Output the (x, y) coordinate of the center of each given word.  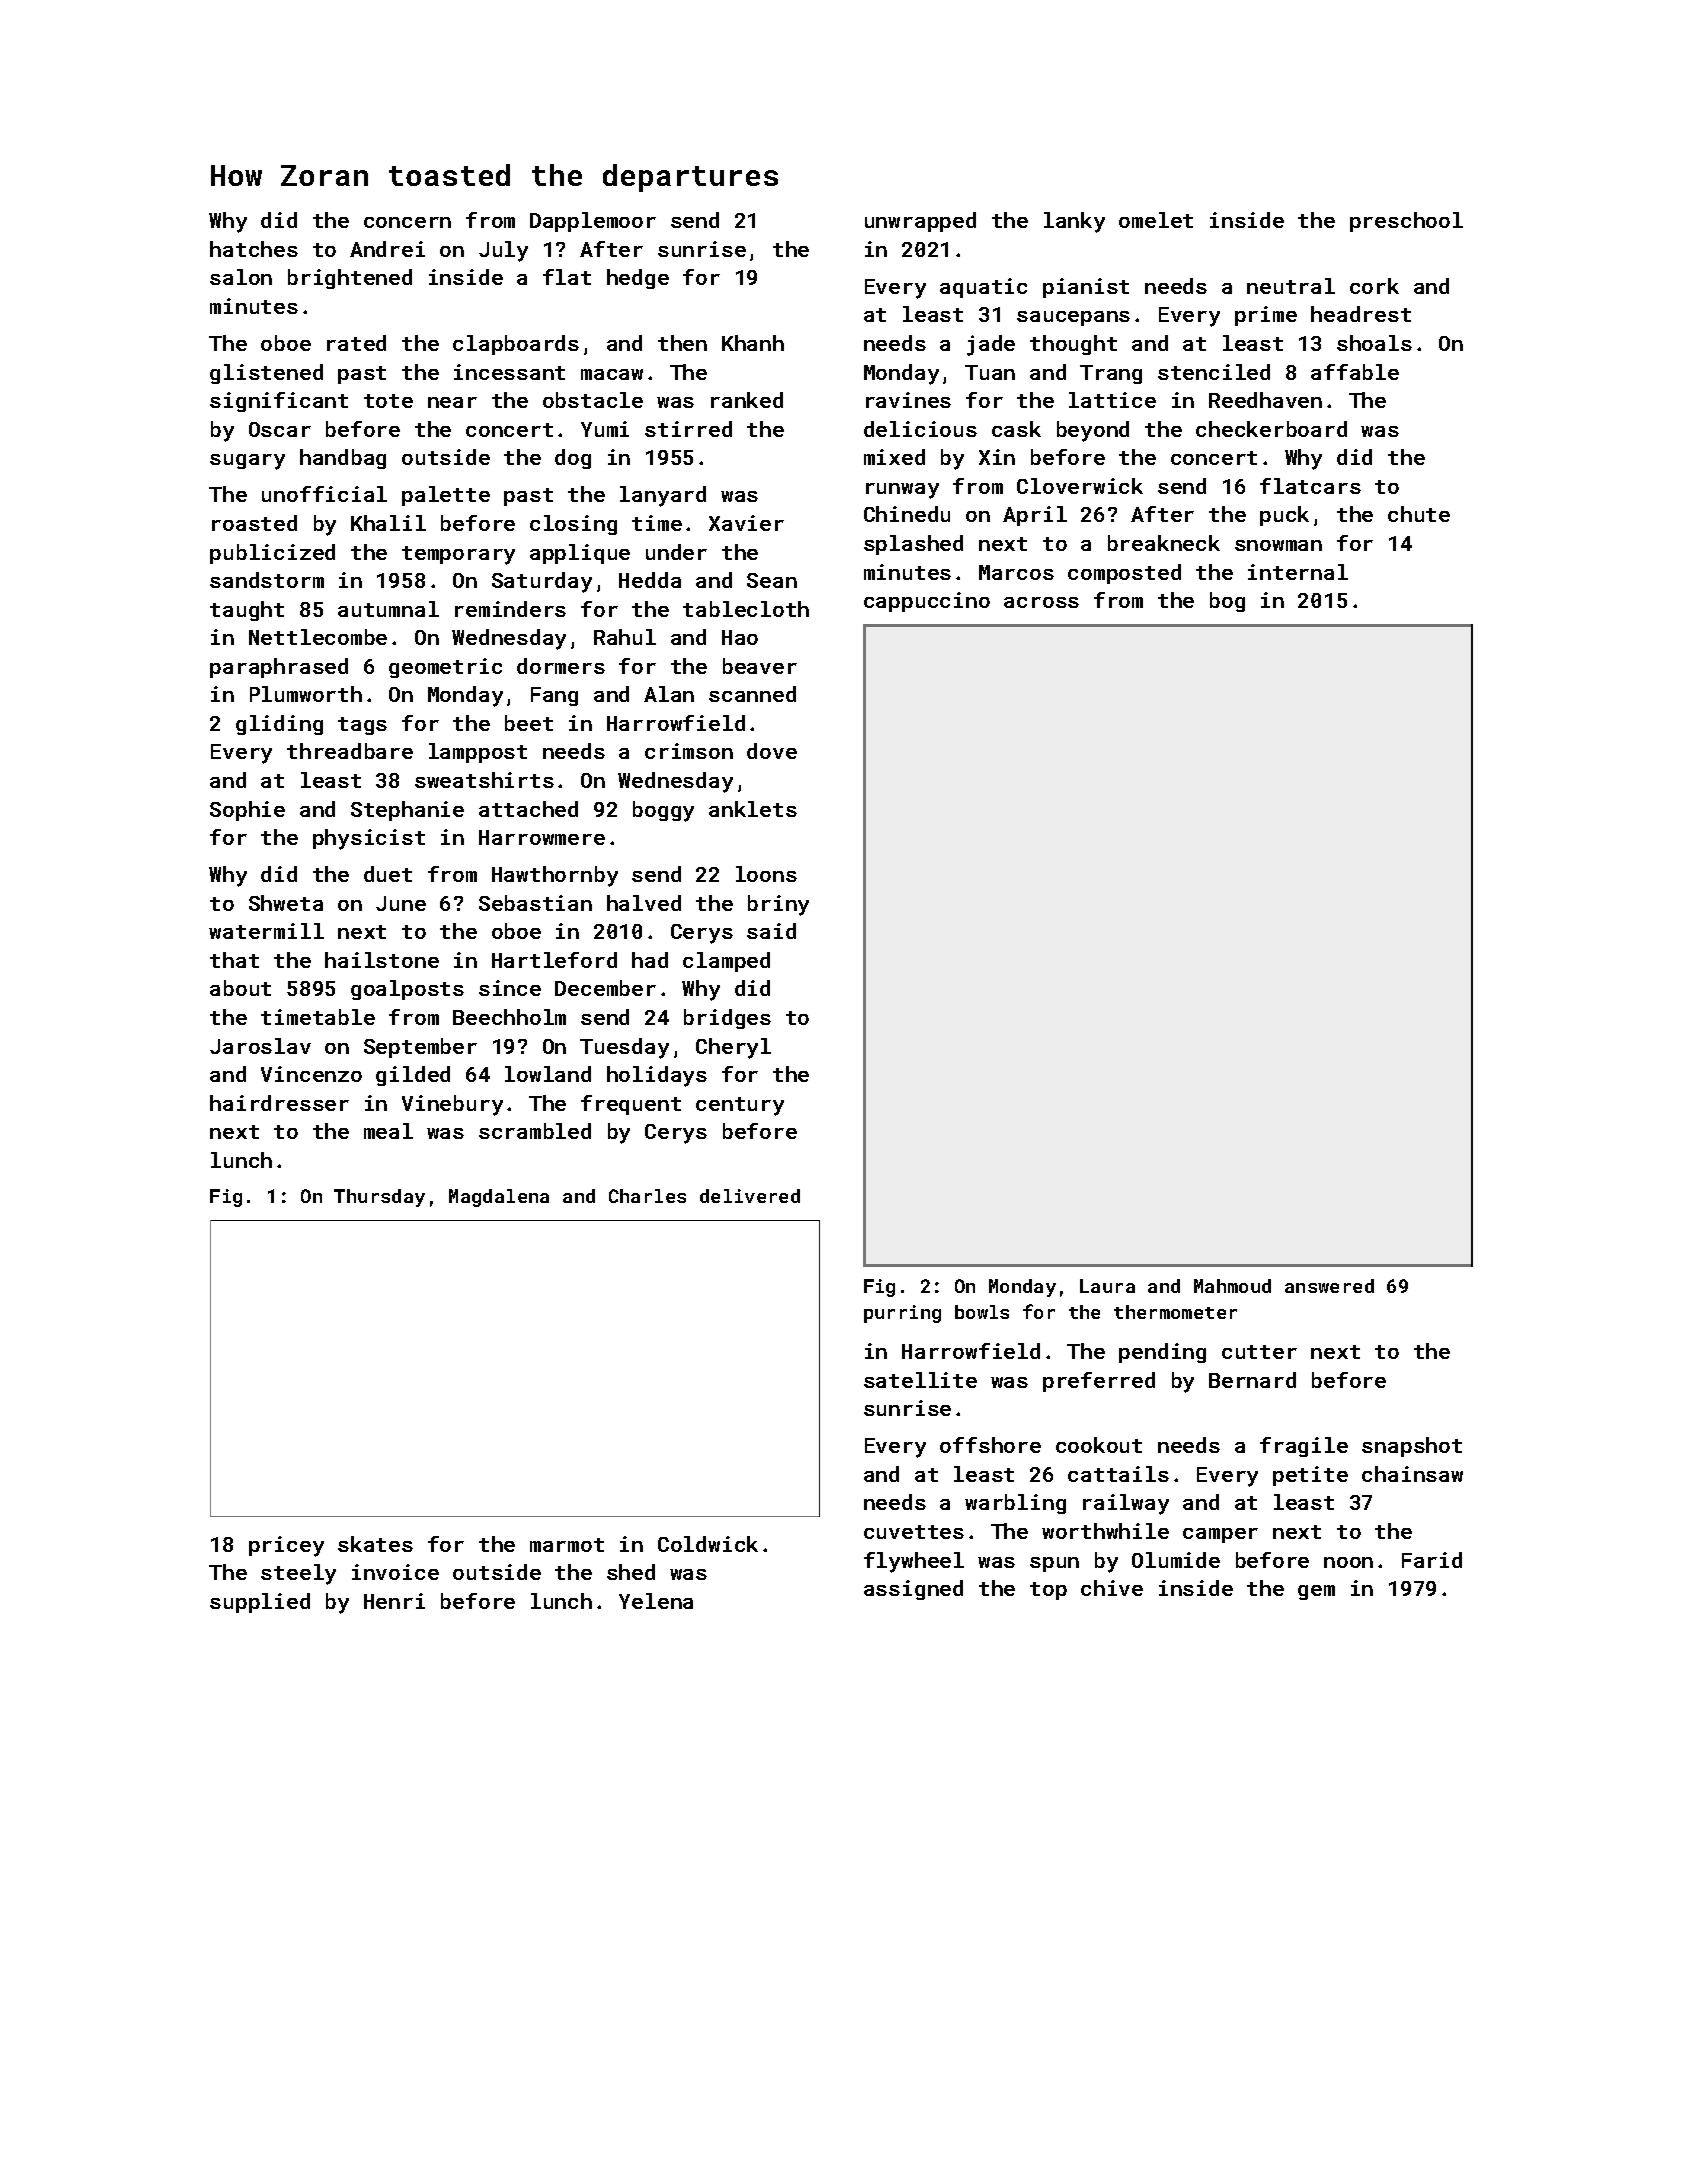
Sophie (247, 811)
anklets (753, 809)
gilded (413, 1076)
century (740, 1106)
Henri (394, 1601)
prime (1266, 316)
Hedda (650, 580)
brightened (350, 279)
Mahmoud (1232, 1286)
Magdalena (499, 1198)
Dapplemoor (593, 222)
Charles (647, 1196)
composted (1124, 574)
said (771, 931)
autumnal (388, 609)
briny (778, 905)
